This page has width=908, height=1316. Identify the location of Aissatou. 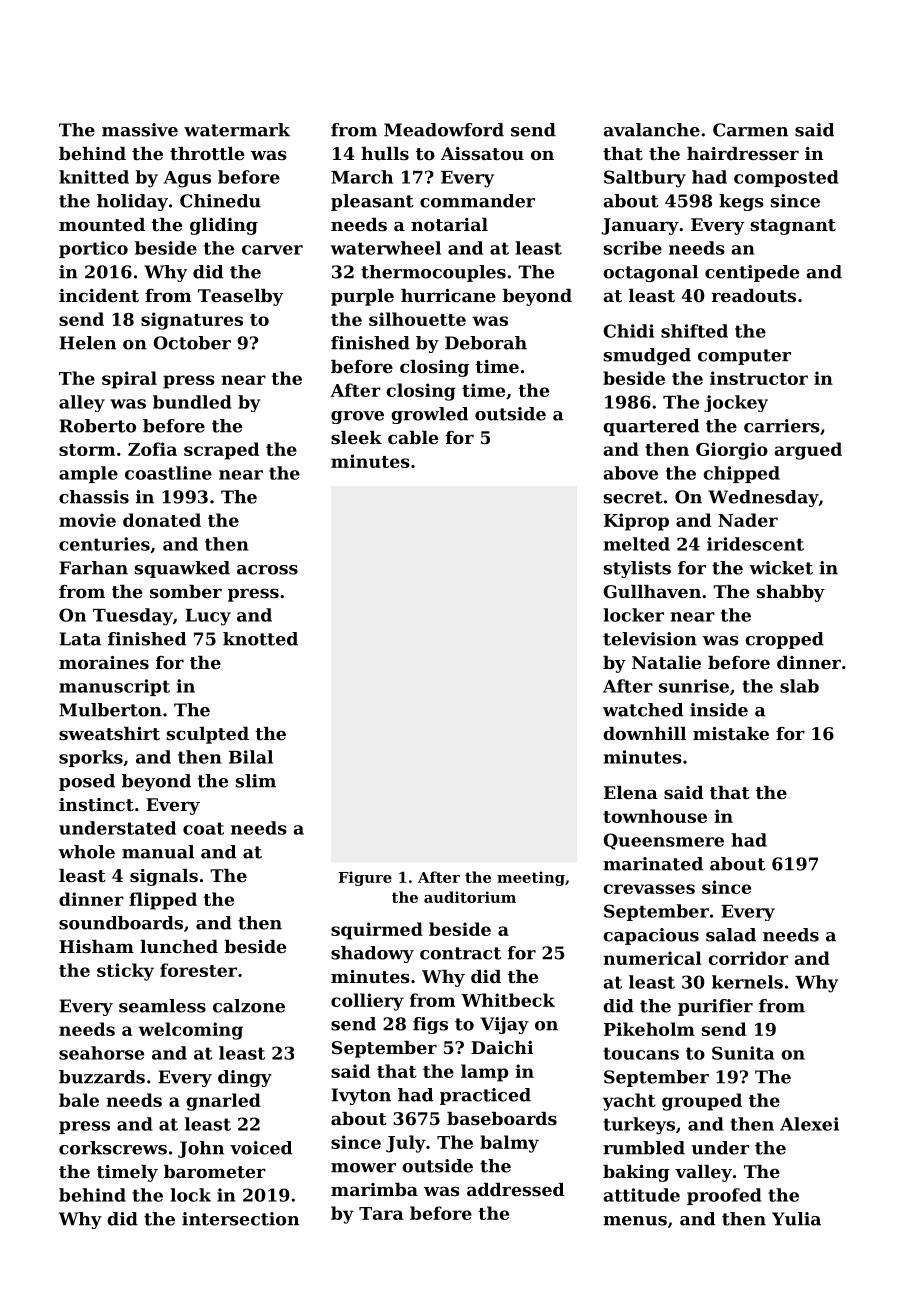
(482, 153).
